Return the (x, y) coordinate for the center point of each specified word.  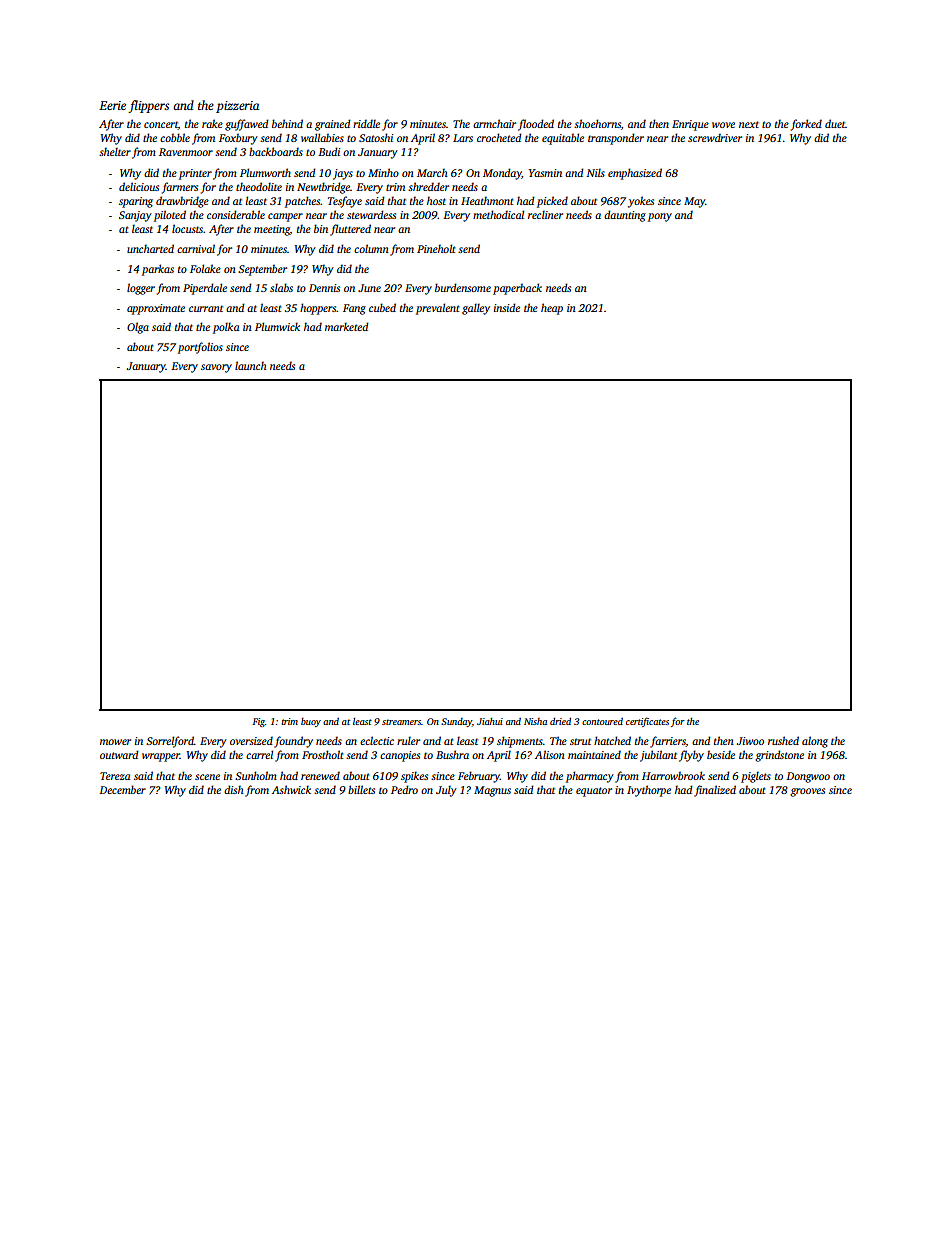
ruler (408, 740)
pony (660, 217)
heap (552, 309)
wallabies (322, 137)
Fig (259, 722)
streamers (401, 722)
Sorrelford (170, 742)
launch (251, 365)
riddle (366, 123)
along (815, 742)
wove (723, 125)
